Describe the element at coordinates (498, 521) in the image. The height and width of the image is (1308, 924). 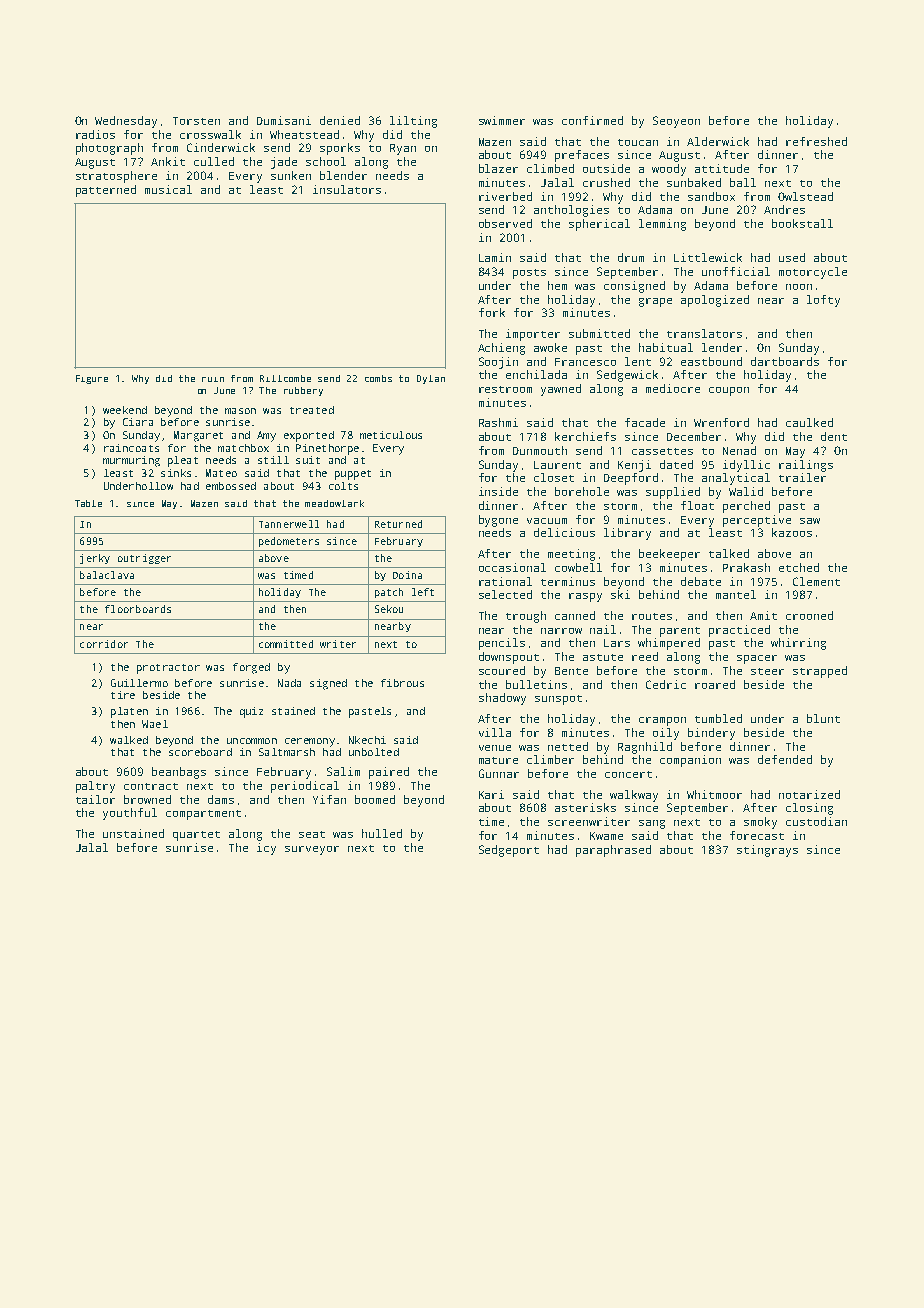
I see `bygone` at that location.
